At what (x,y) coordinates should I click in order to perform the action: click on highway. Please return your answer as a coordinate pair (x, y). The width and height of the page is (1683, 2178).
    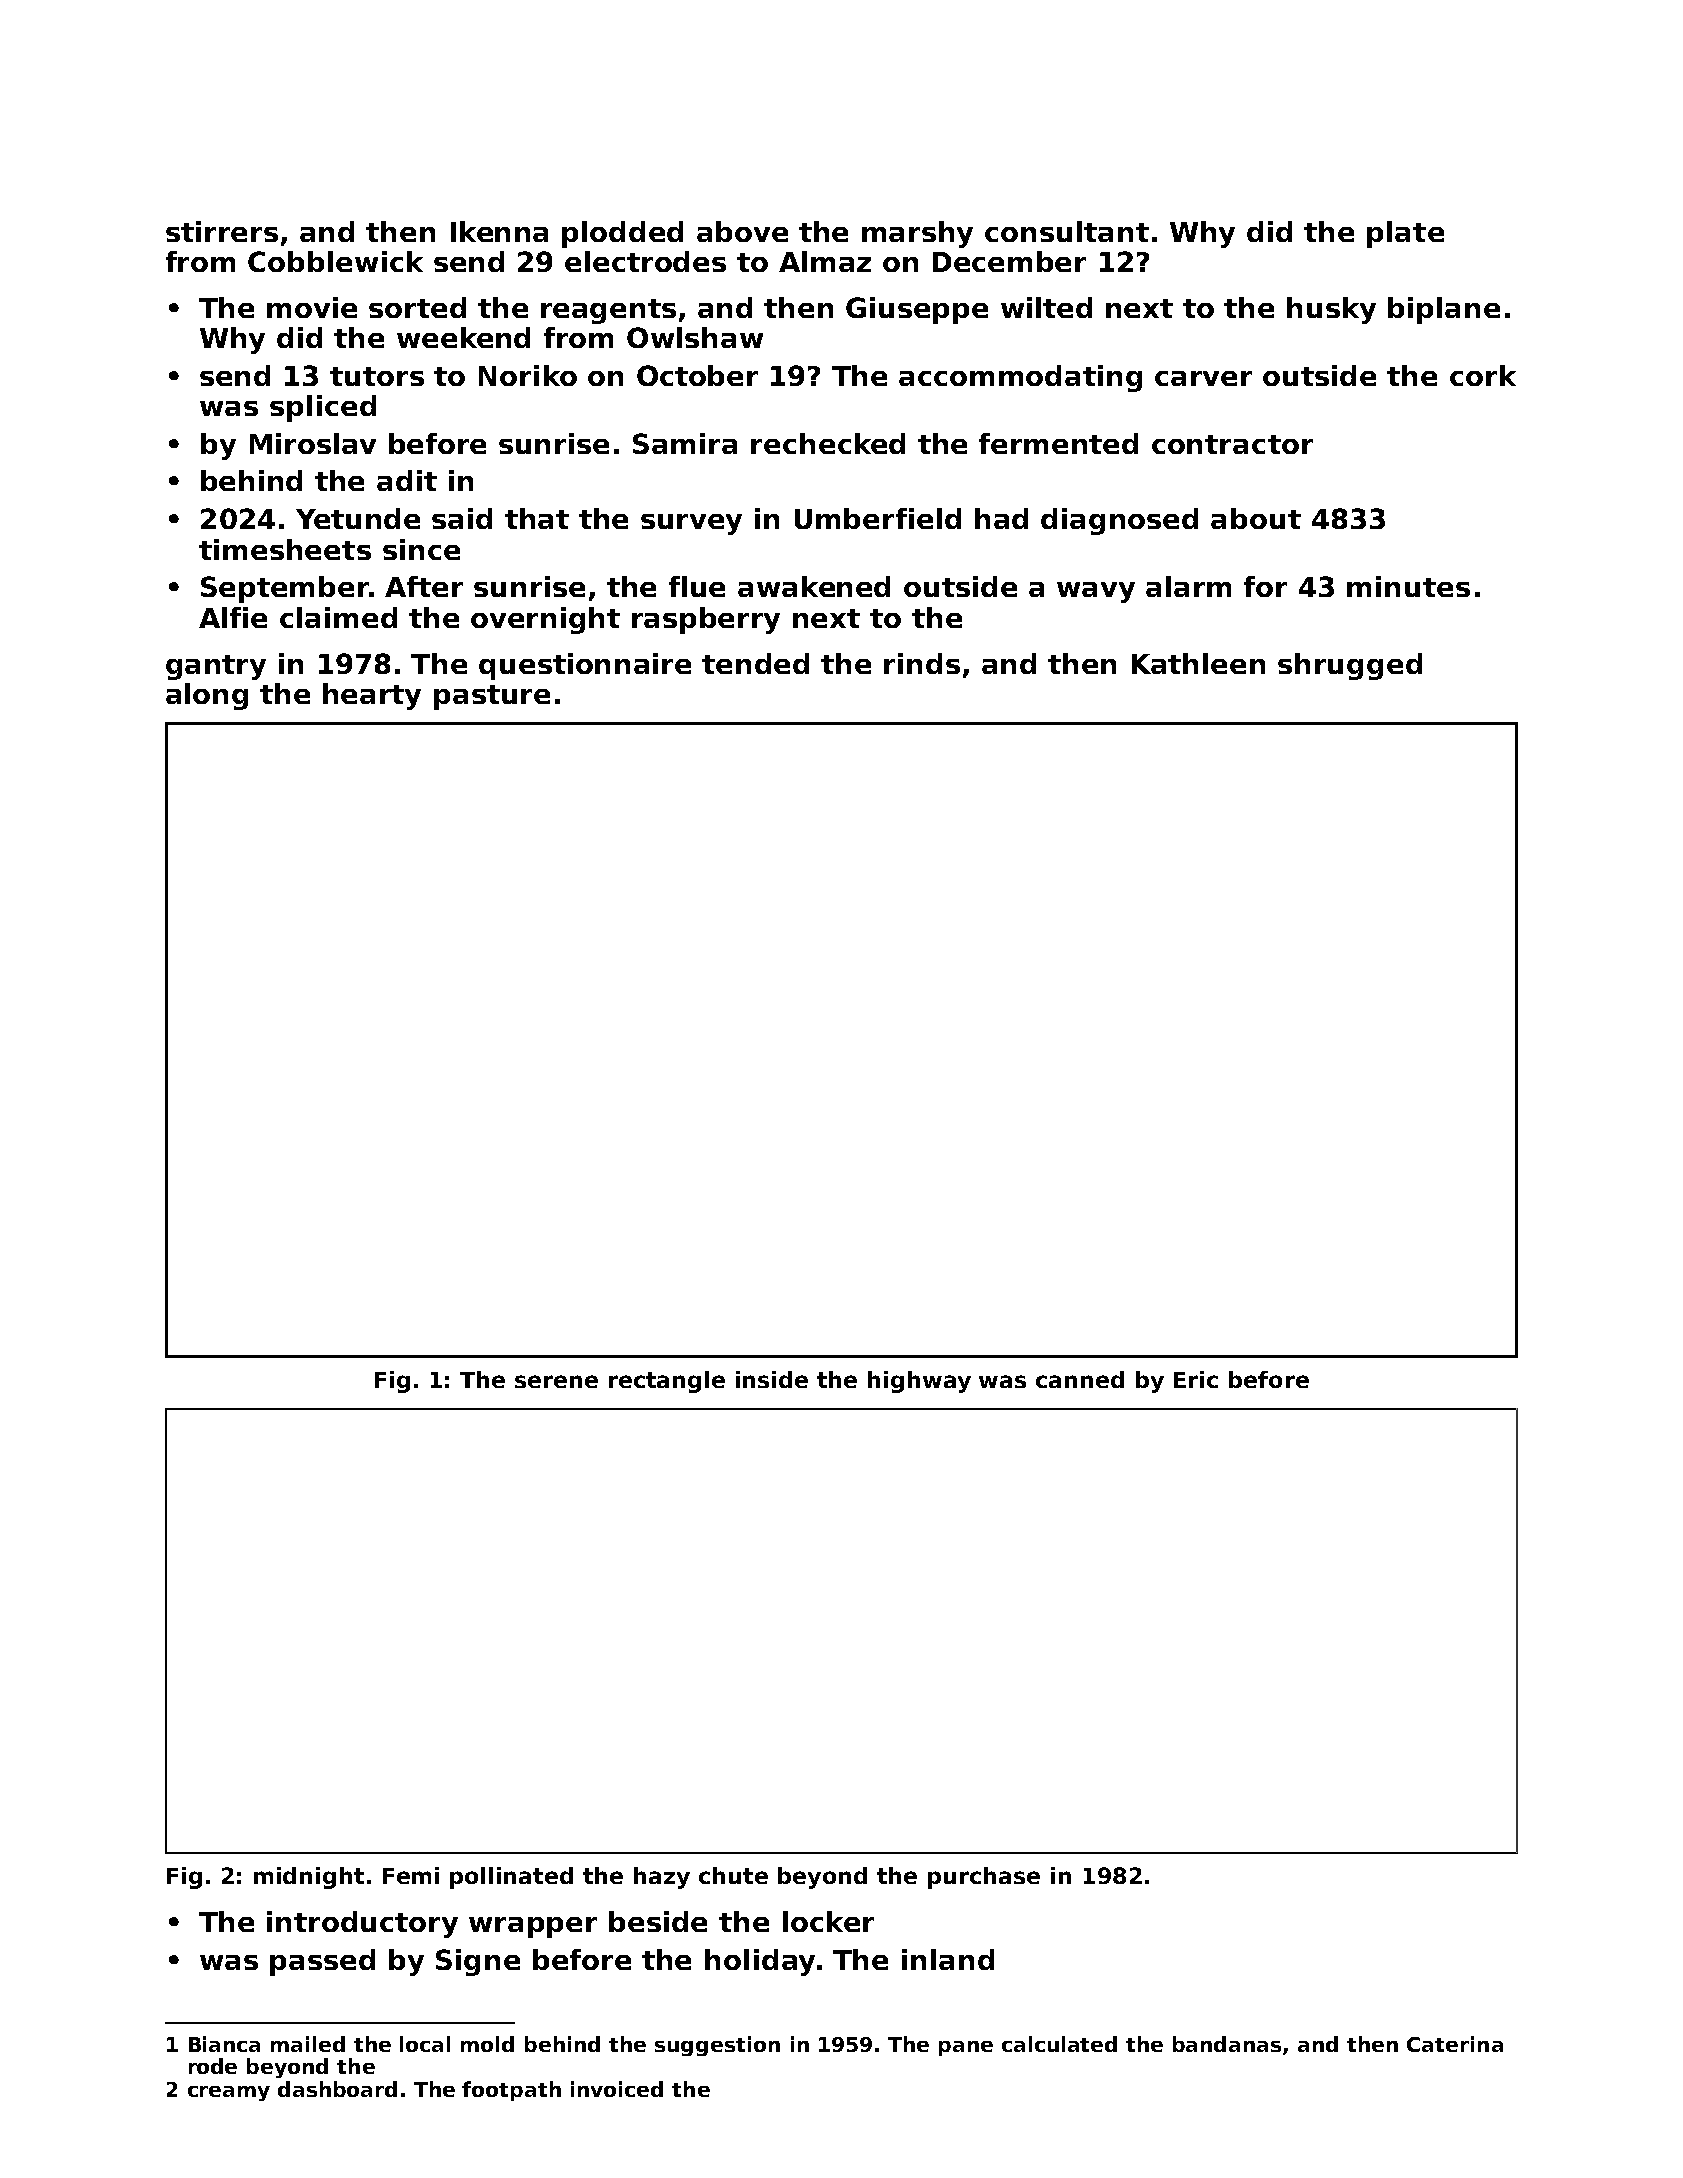
    Looking at the image, I should click on (919, 1382).
